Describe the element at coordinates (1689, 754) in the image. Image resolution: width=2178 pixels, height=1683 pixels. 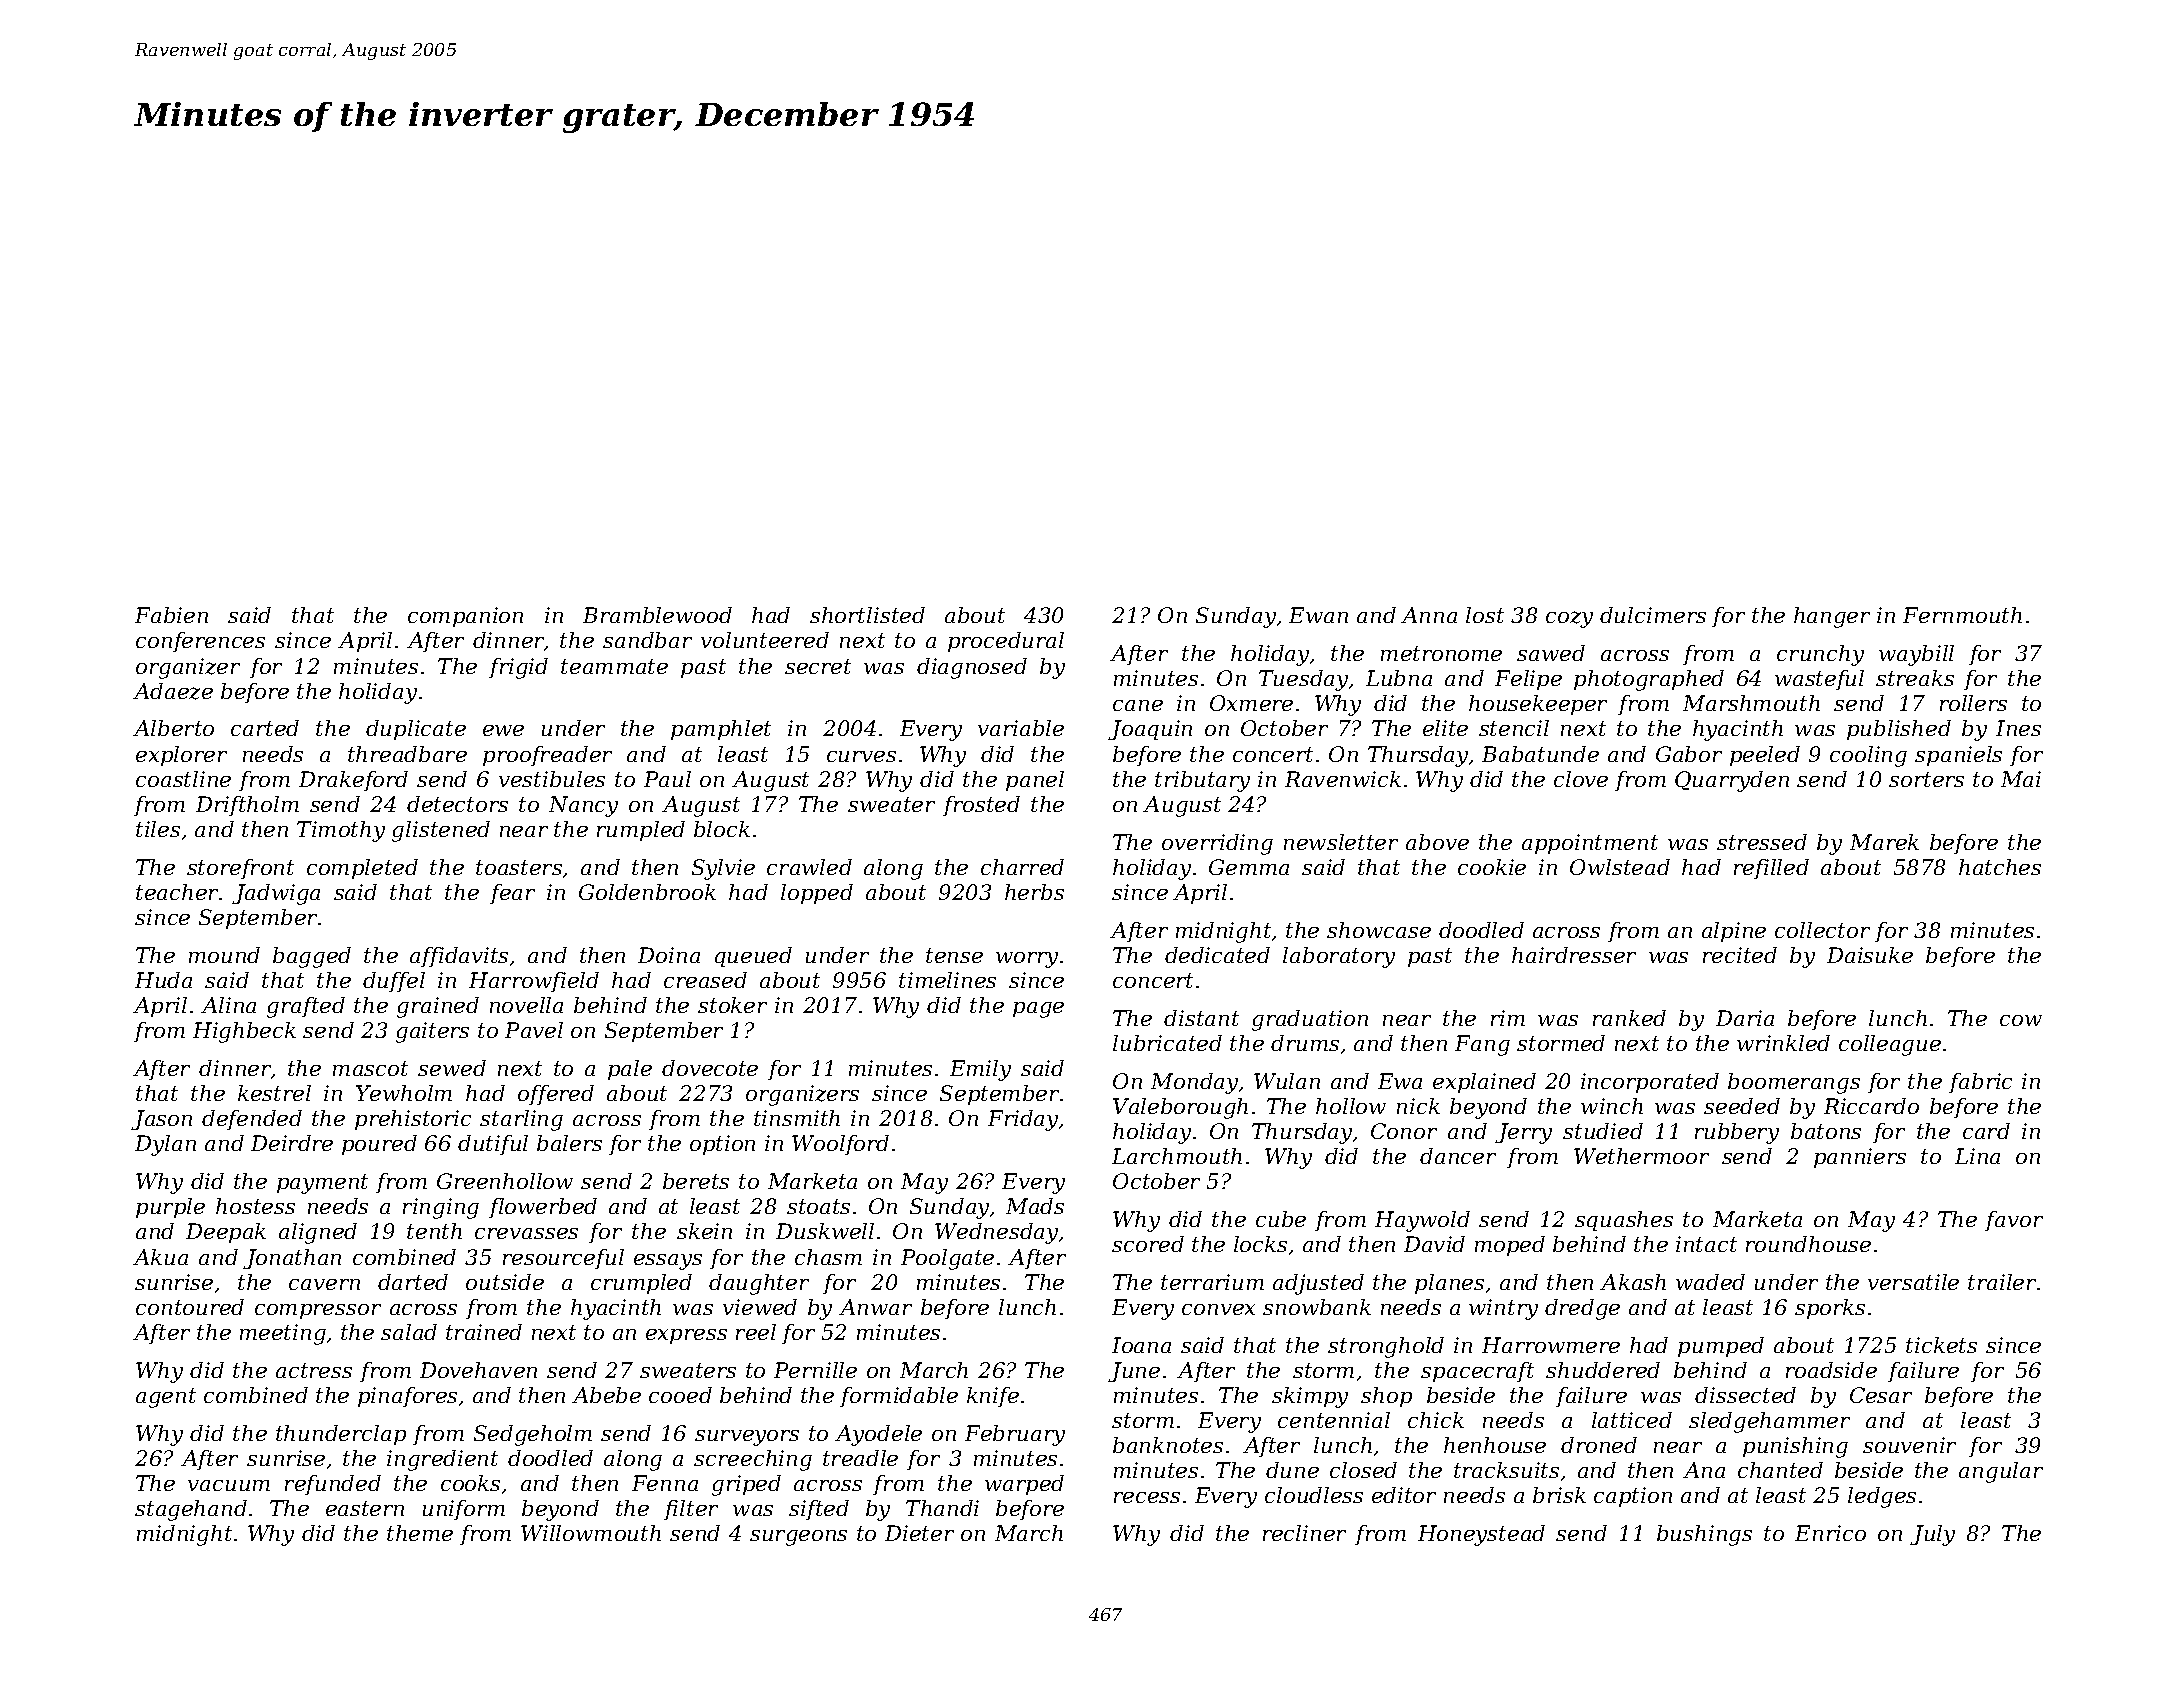
I see `Gabor` at that location.
